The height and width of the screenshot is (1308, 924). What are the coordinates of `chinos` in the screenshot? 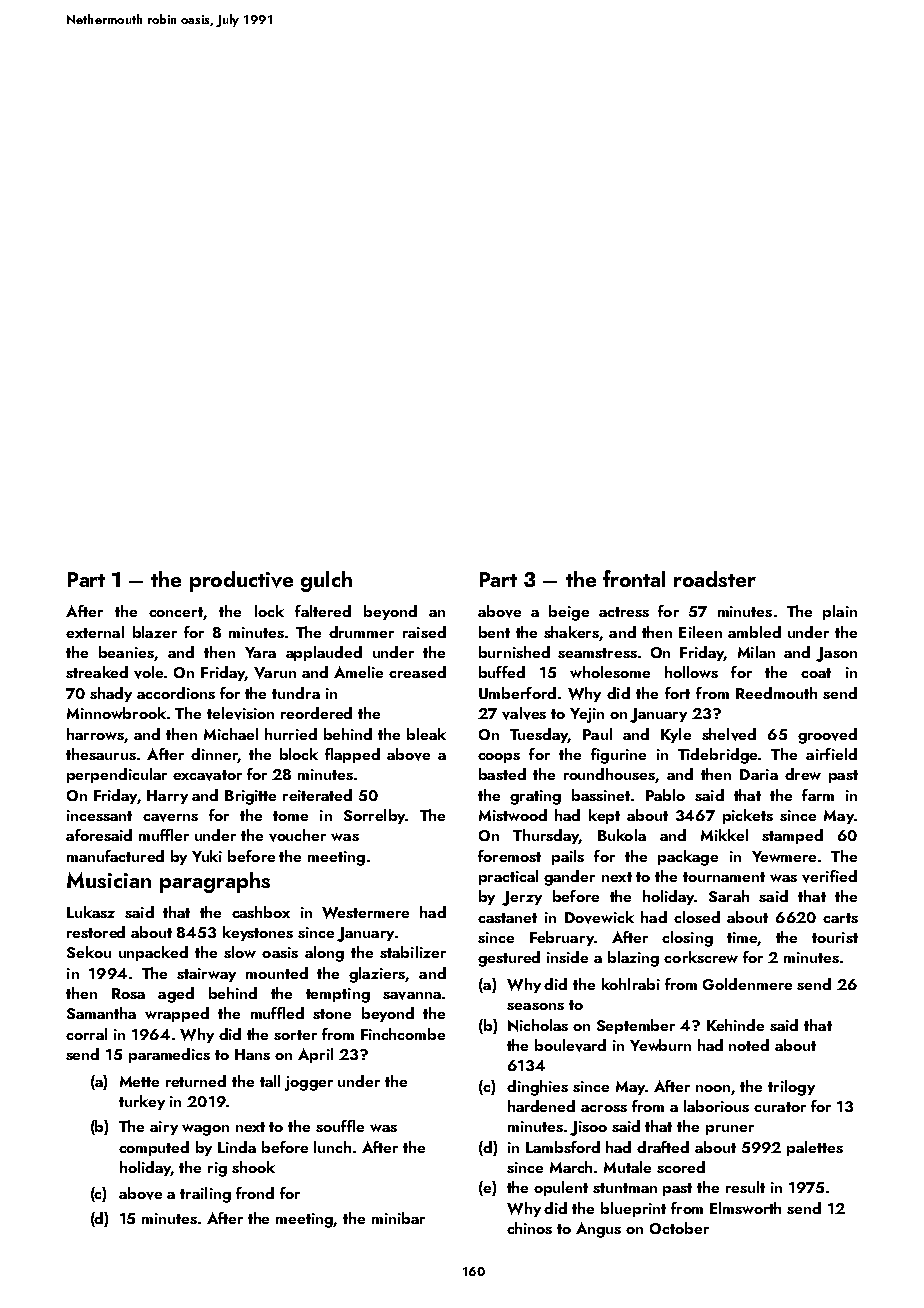 It's located at (529, 1228).
